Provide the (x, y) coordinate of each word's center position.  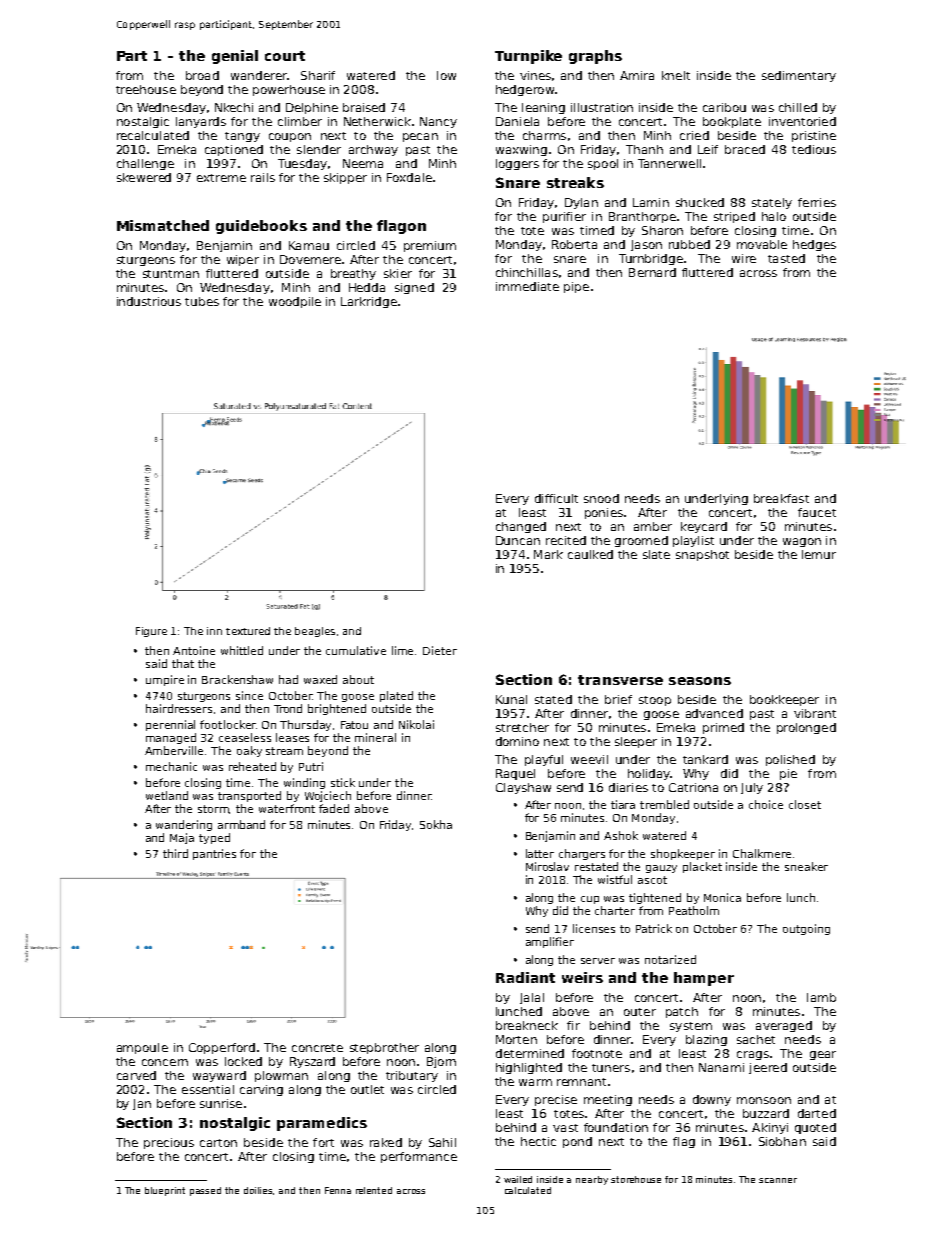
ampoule (142, 1048)
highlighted (529, 1068)
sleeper (636, 742)
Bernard (652, 272)
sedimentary (799, 76)
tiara (623, 804)
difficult (556, 498)
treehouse (146, 89)
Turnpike (528, 57)
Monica (722, 897)
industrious (149, 301)
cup (590, 900)
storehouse (636, 1179)
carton (218, 1143)
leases (292, 737)
